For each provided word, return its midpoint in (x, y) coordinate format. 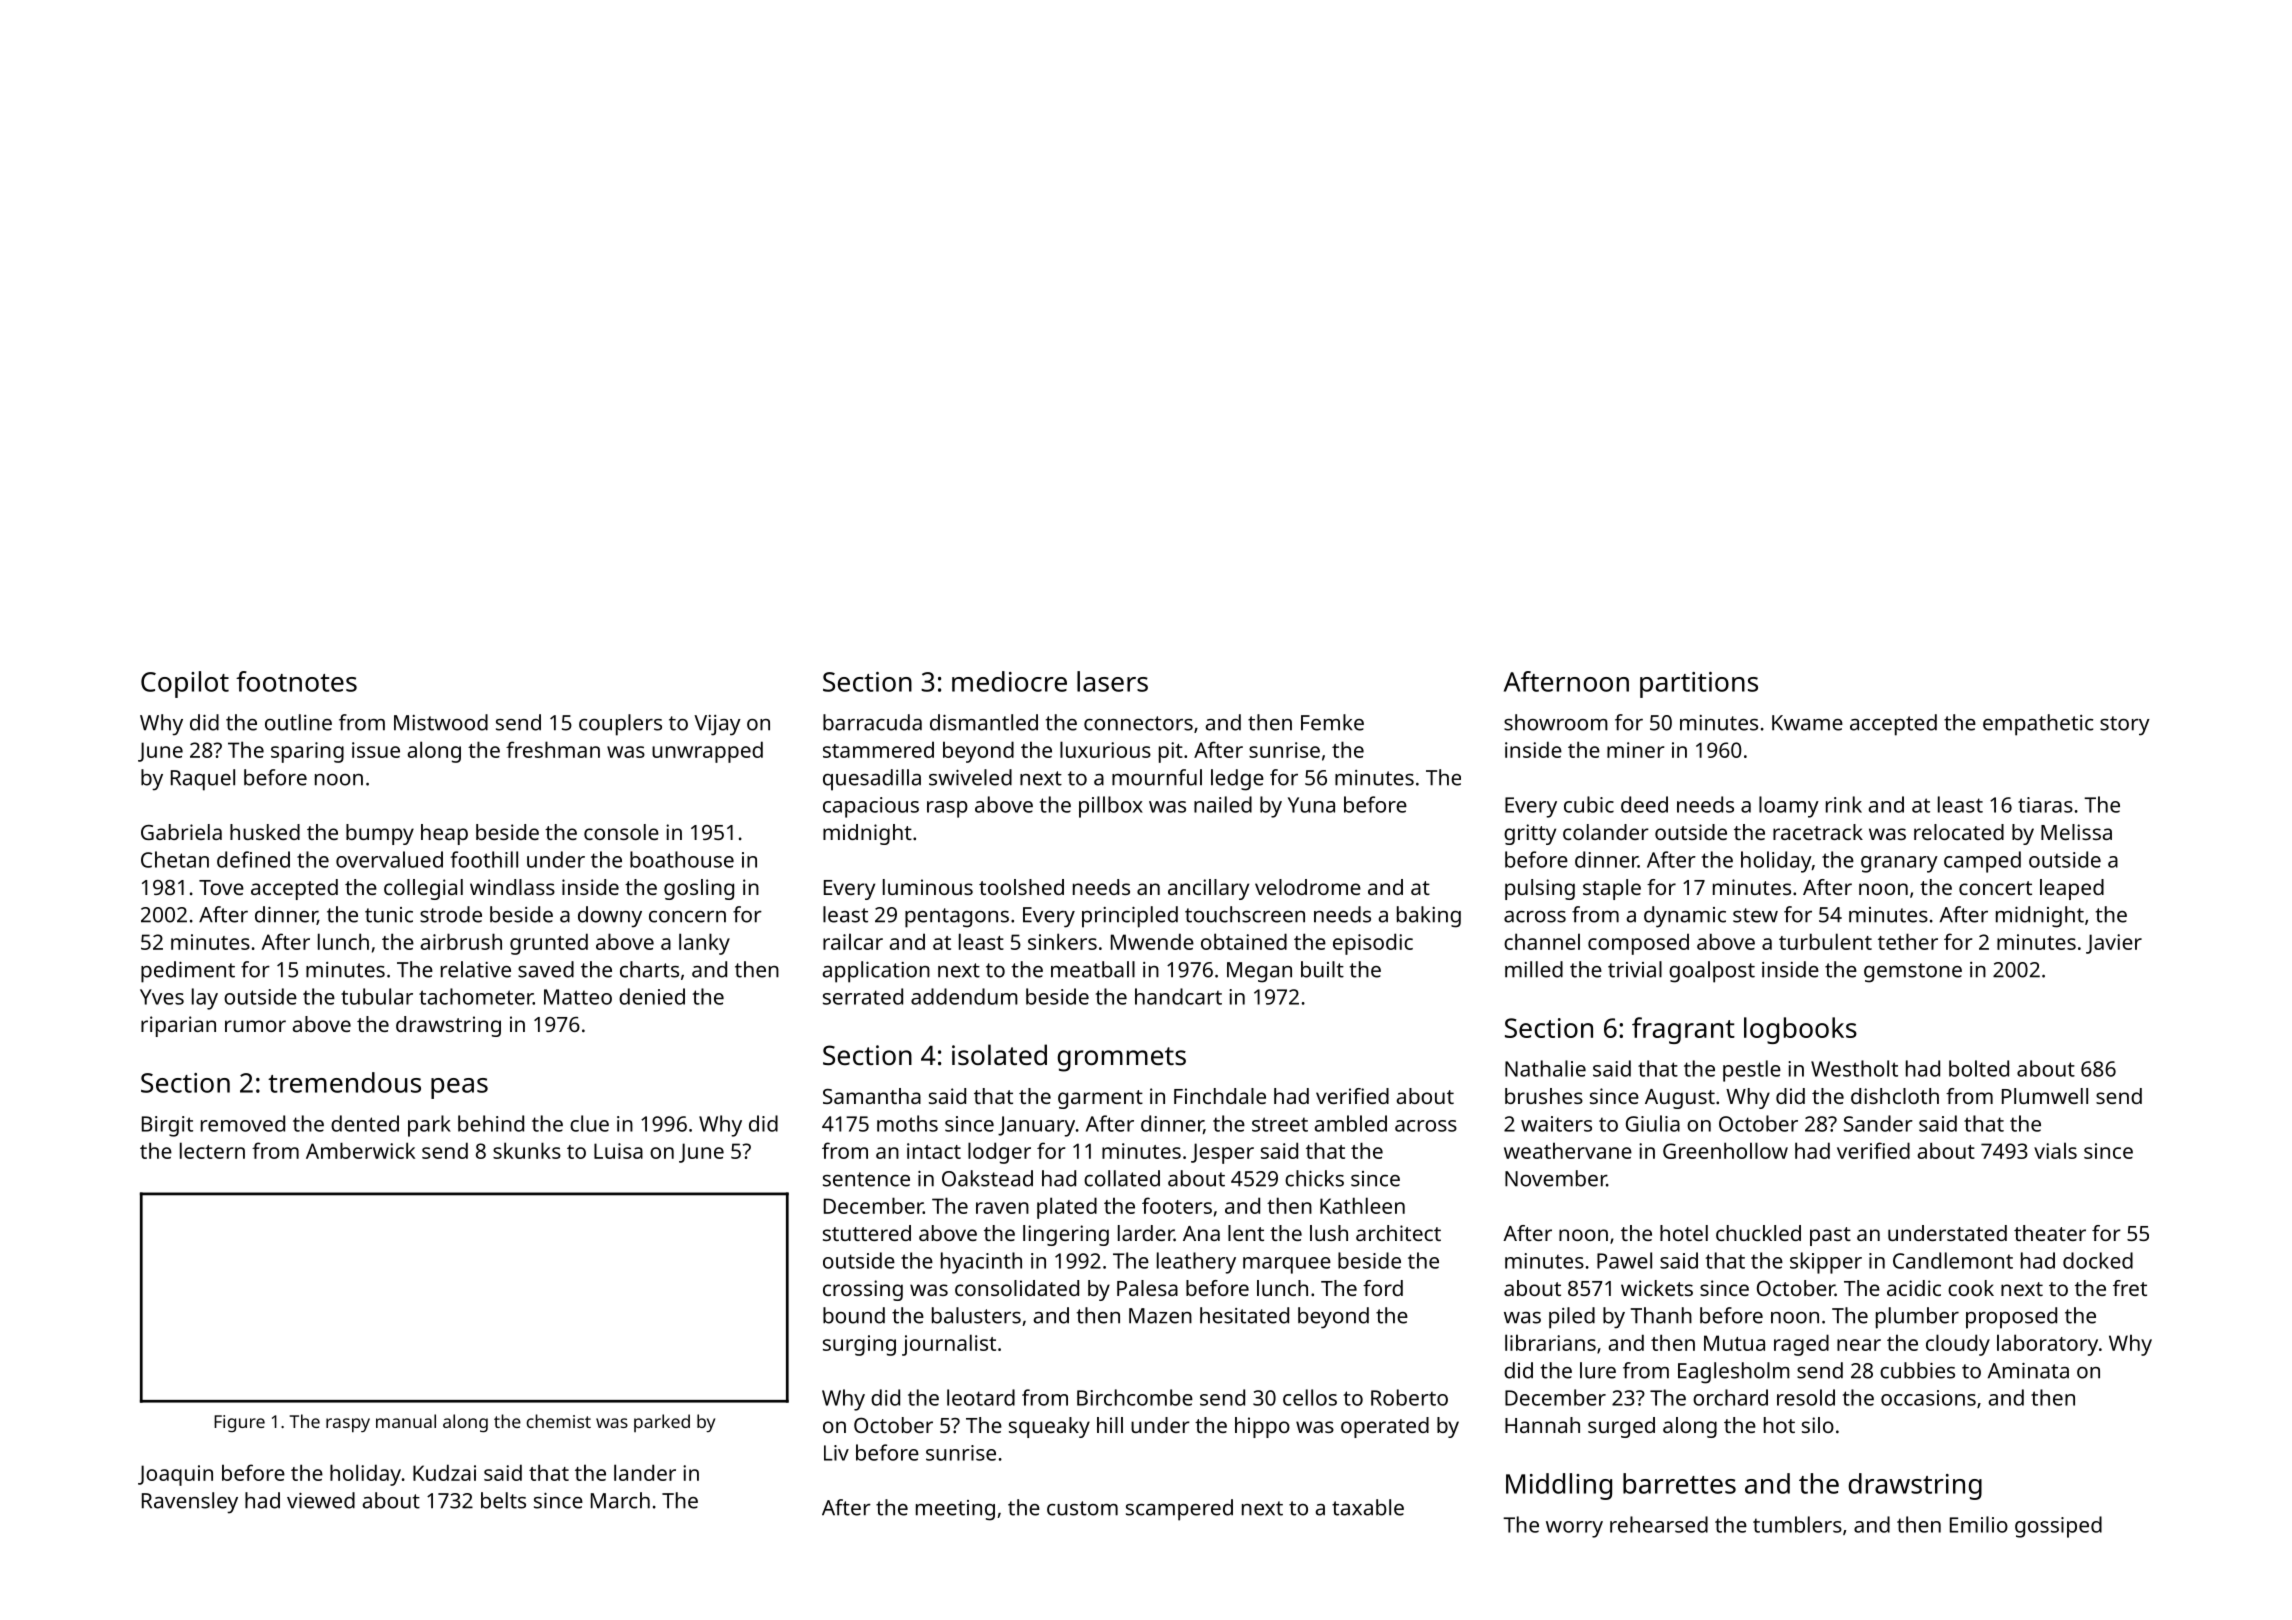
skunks (527, 1150)
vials (2055, 1150)
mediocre (1009, 681)
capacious (871, 807)
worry (1574, 1529)
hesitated (1244, 1315)
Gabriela (181, 832)
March (620, 1500)
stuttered (867, 1233)
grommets (1121, 1059)
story (2125, 726)
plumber (1917, 1318)
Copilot (185, 684)
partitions (1699, 685)
